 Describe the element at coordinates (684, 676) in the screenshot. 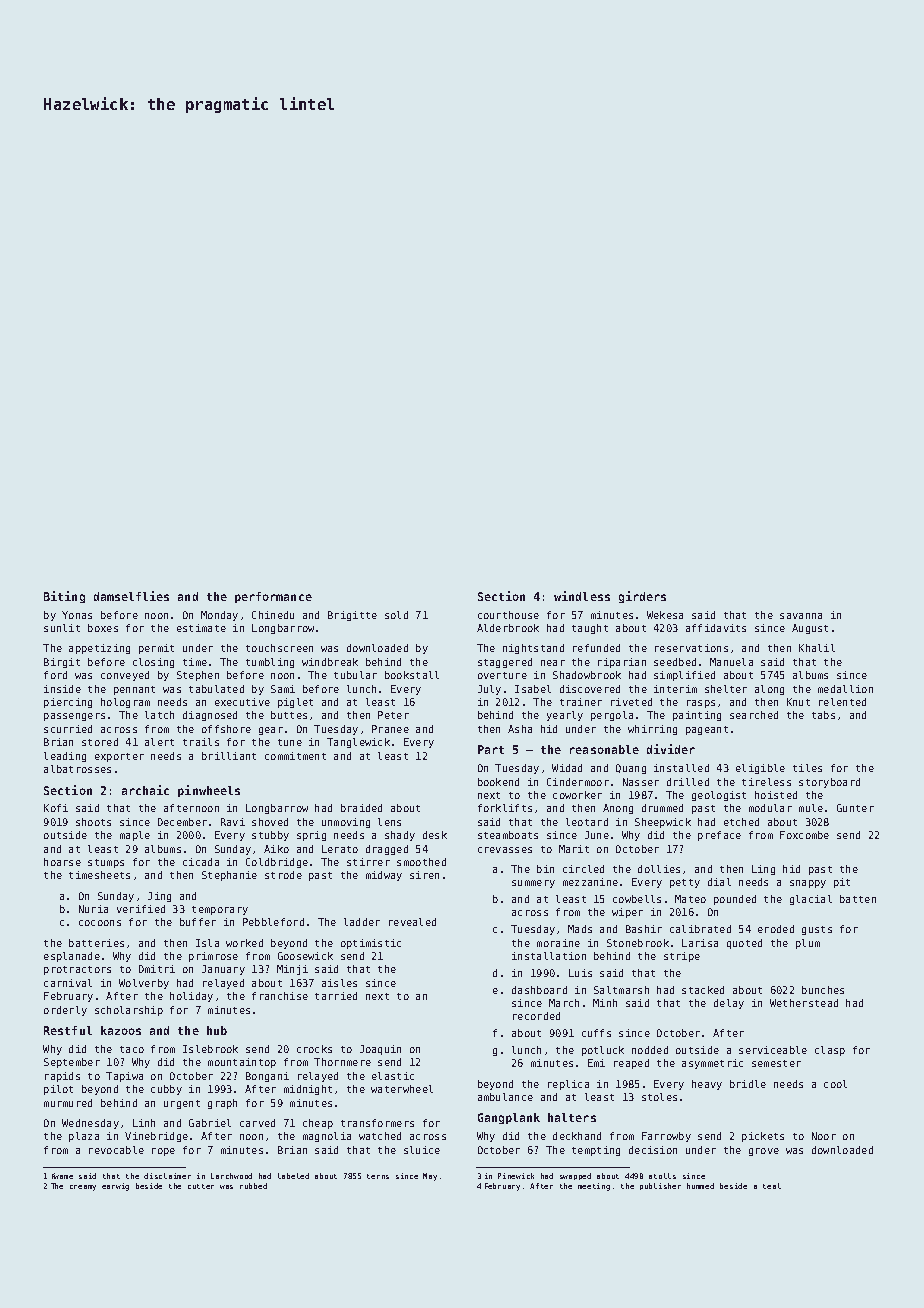

I see `simplified` at that location.
